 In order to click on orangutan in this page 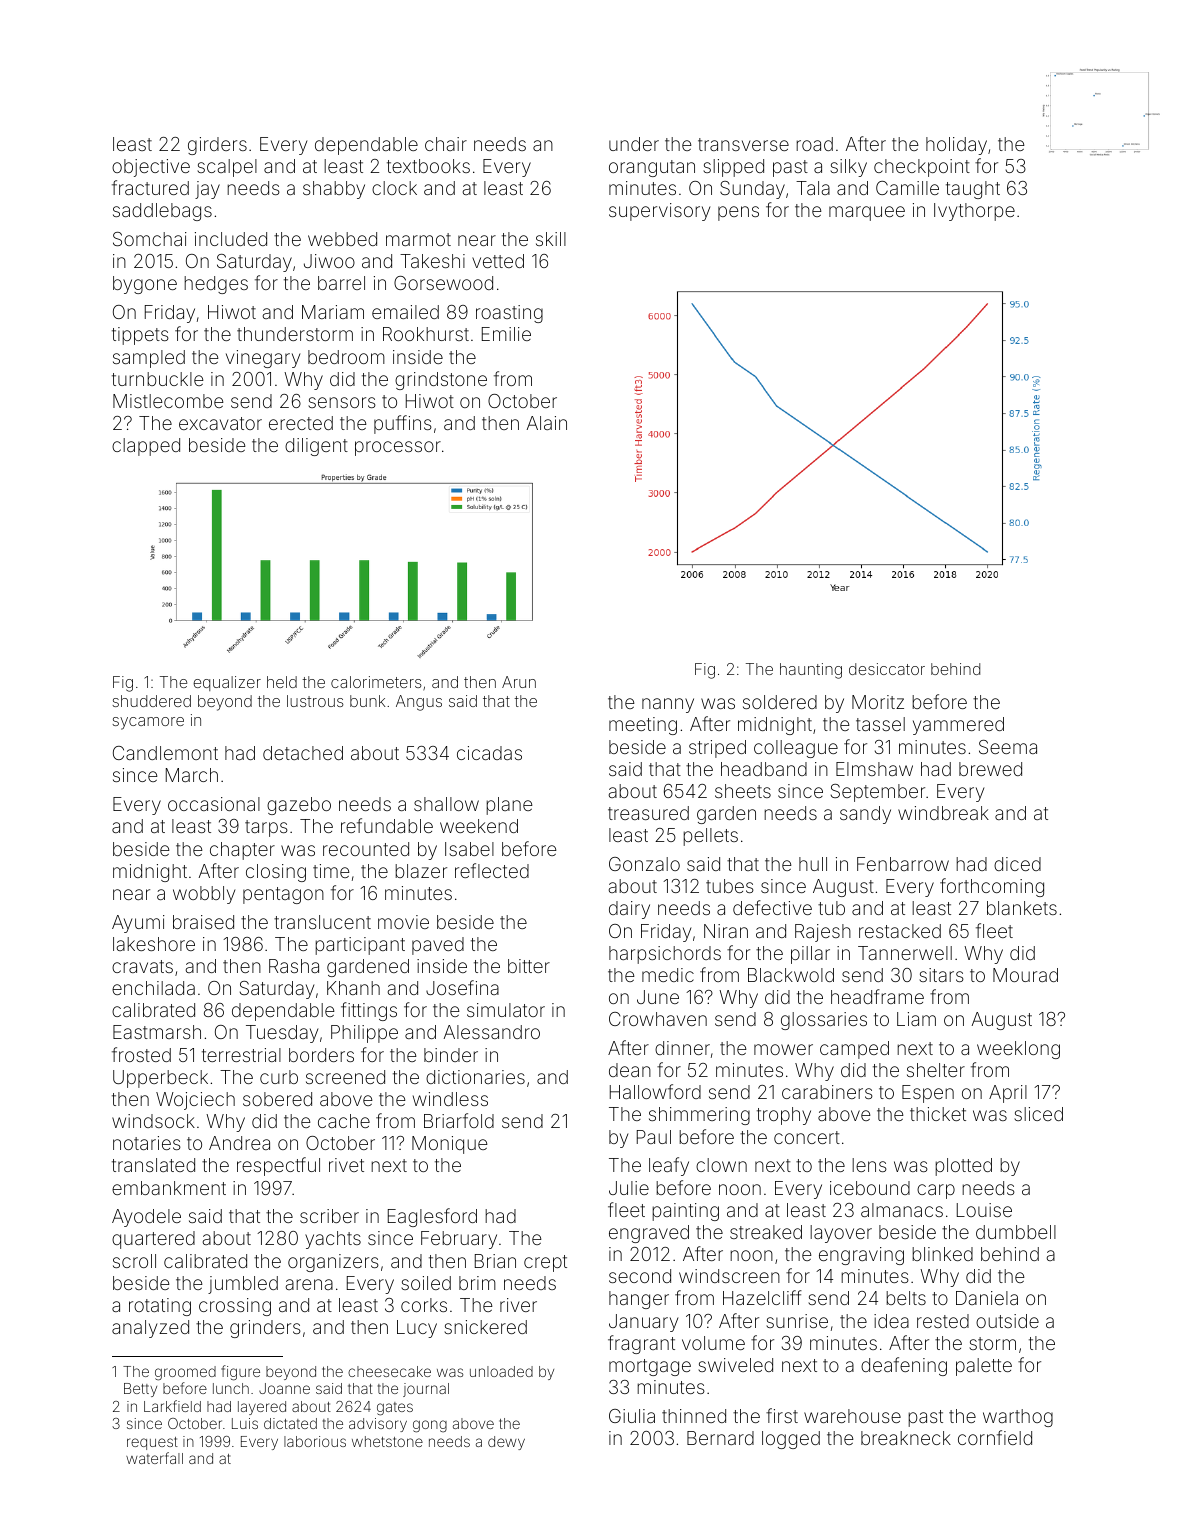, I will do `click(652, 168)`.
